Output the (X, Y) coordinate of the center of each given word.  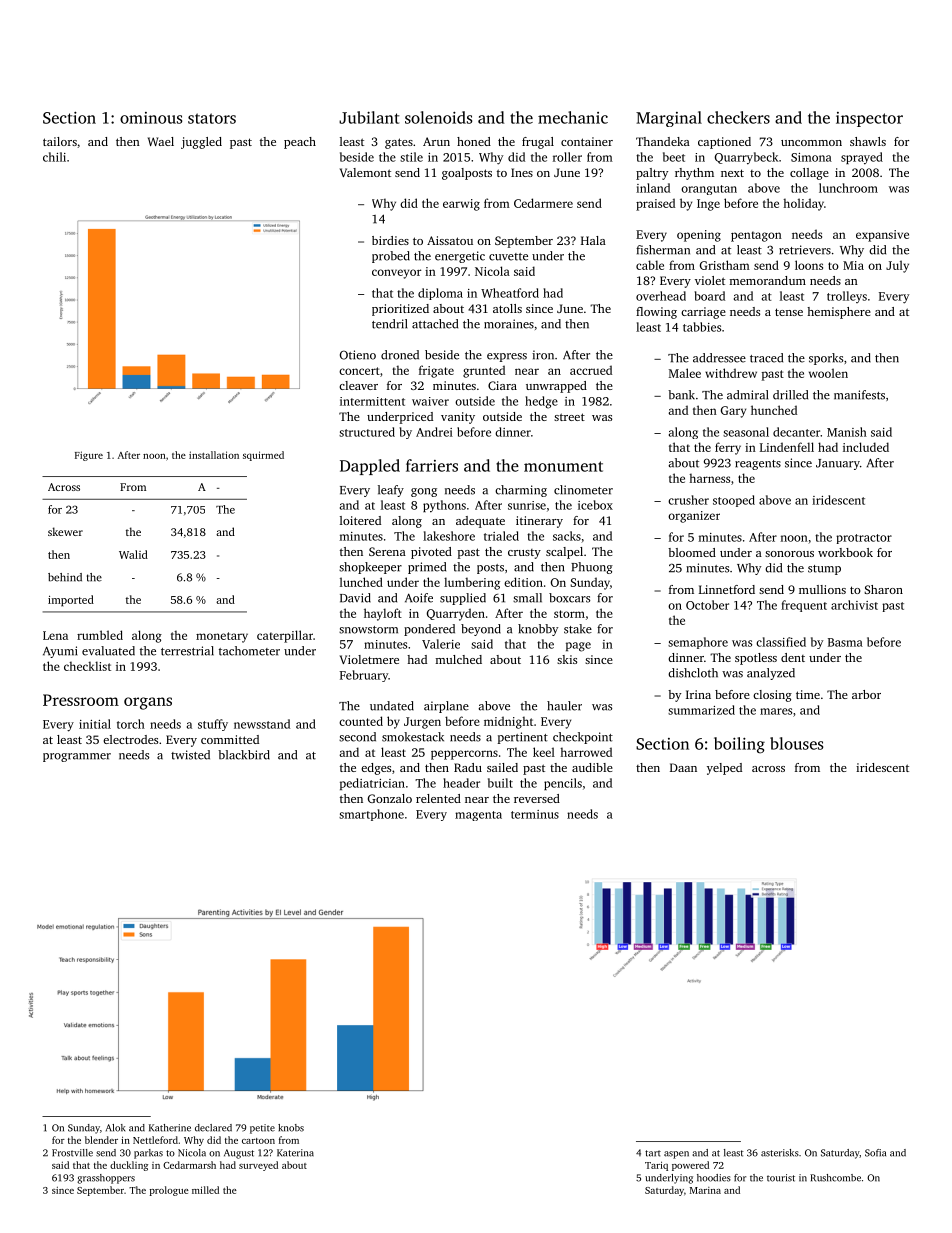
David (355, 598)
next (732, 173)
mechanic (573, 117)
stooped (734, 501)
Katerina (295, 1153)
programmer (77, 757)
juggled (201, 143)
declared (213, 1128)
